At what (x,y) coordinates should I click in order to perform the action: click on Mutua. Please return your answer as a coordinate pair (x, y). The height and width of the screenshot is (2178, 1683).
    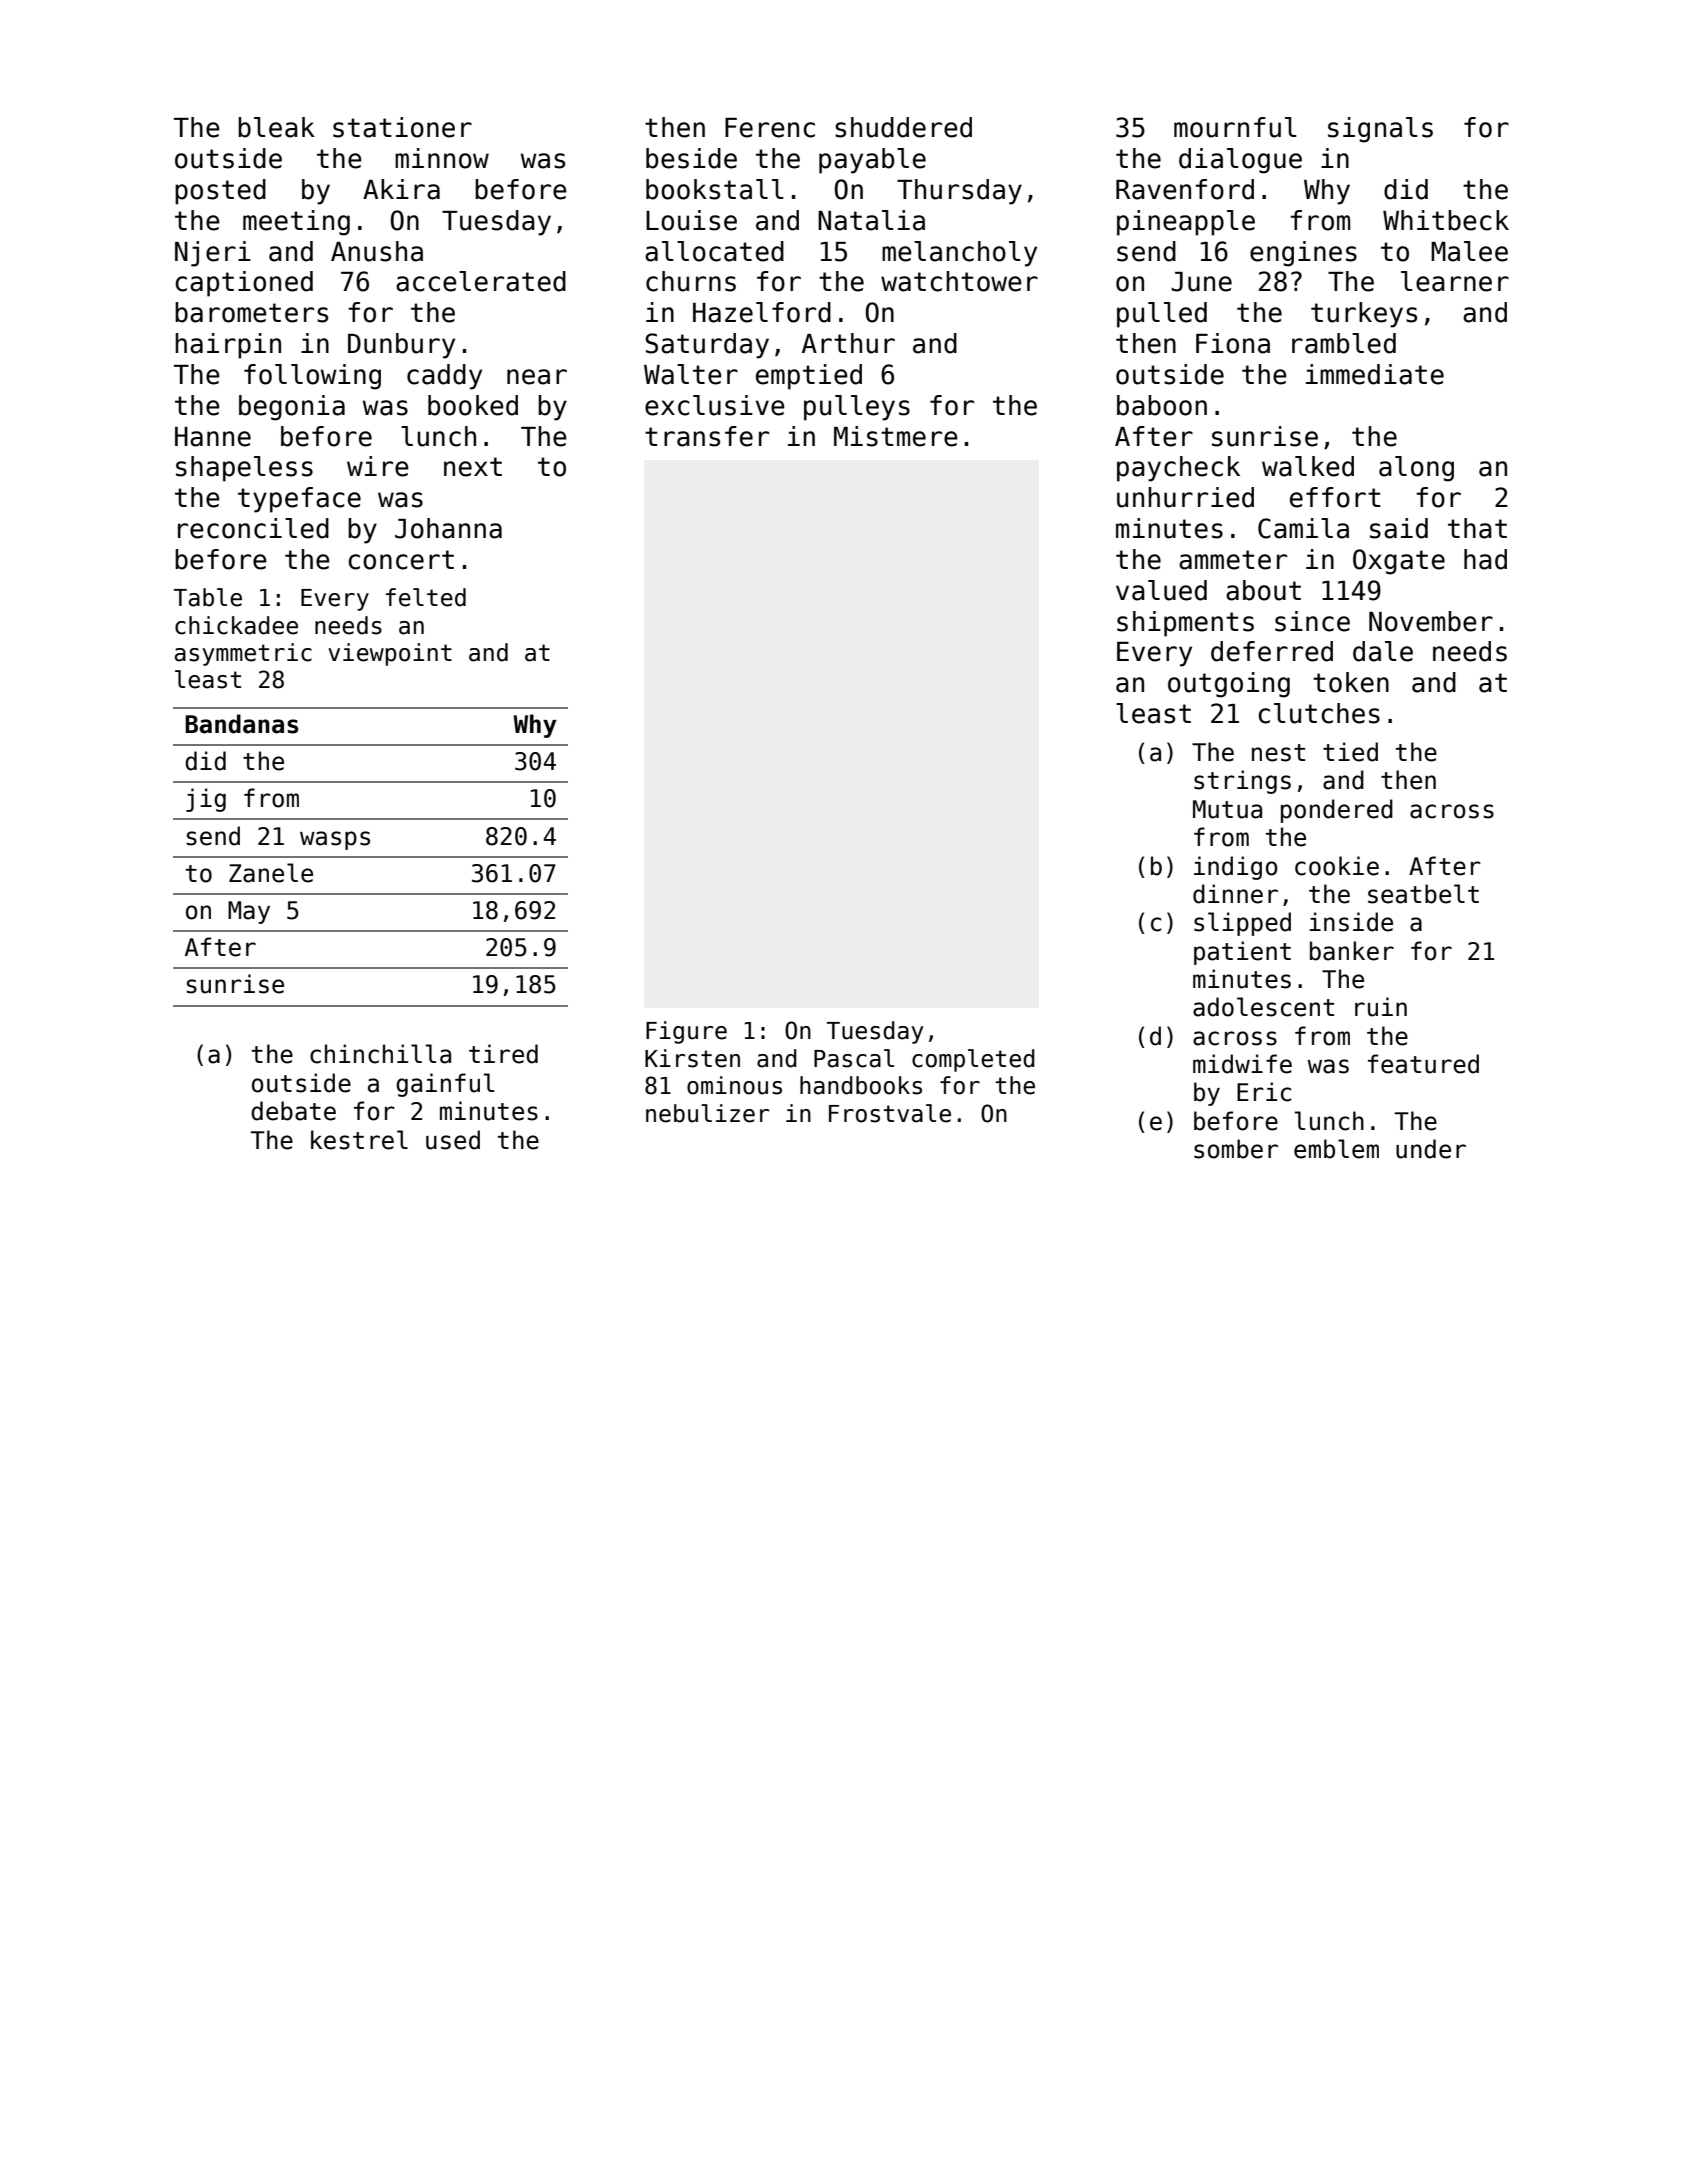
    Looking at the image, I should click on (1227, 809).
